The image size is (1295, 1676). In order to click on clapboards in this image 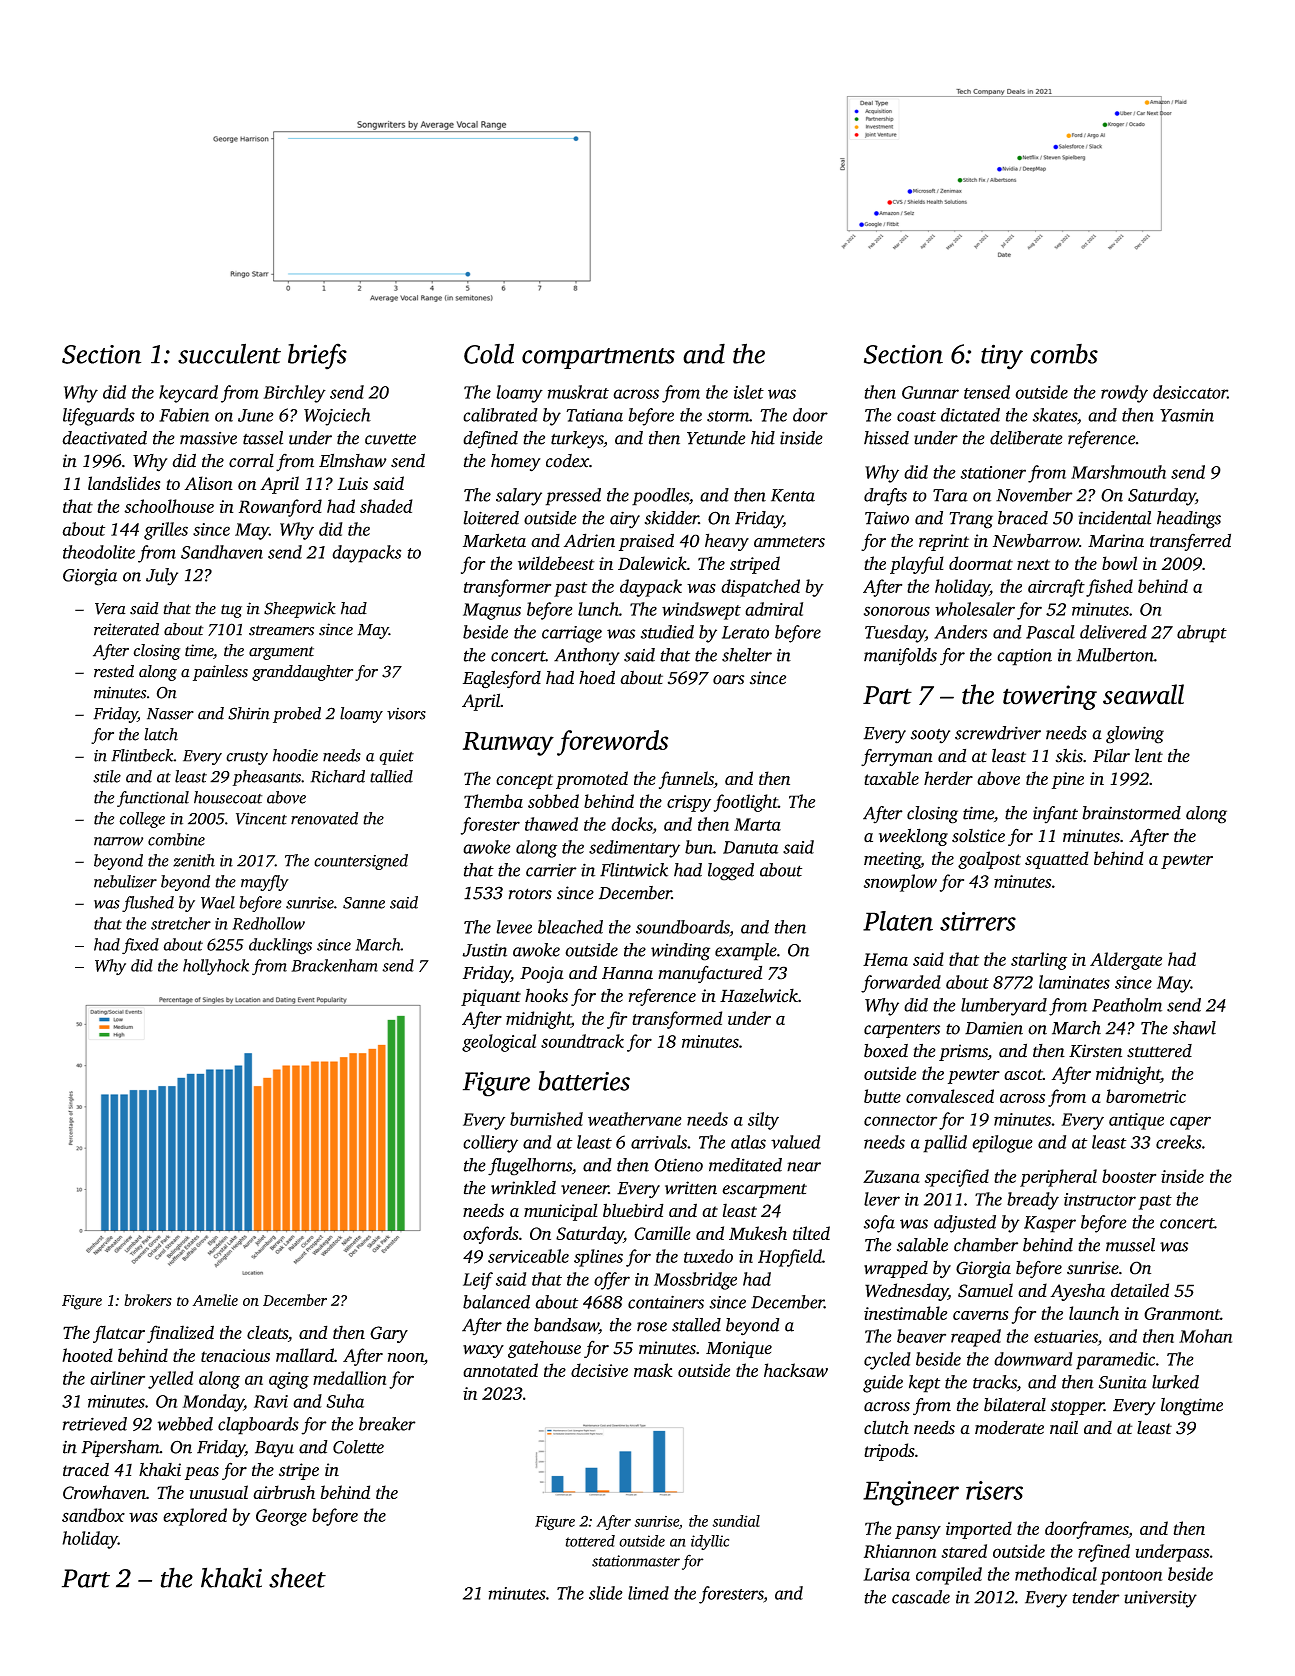, I will do `click(258, 1426)`.
